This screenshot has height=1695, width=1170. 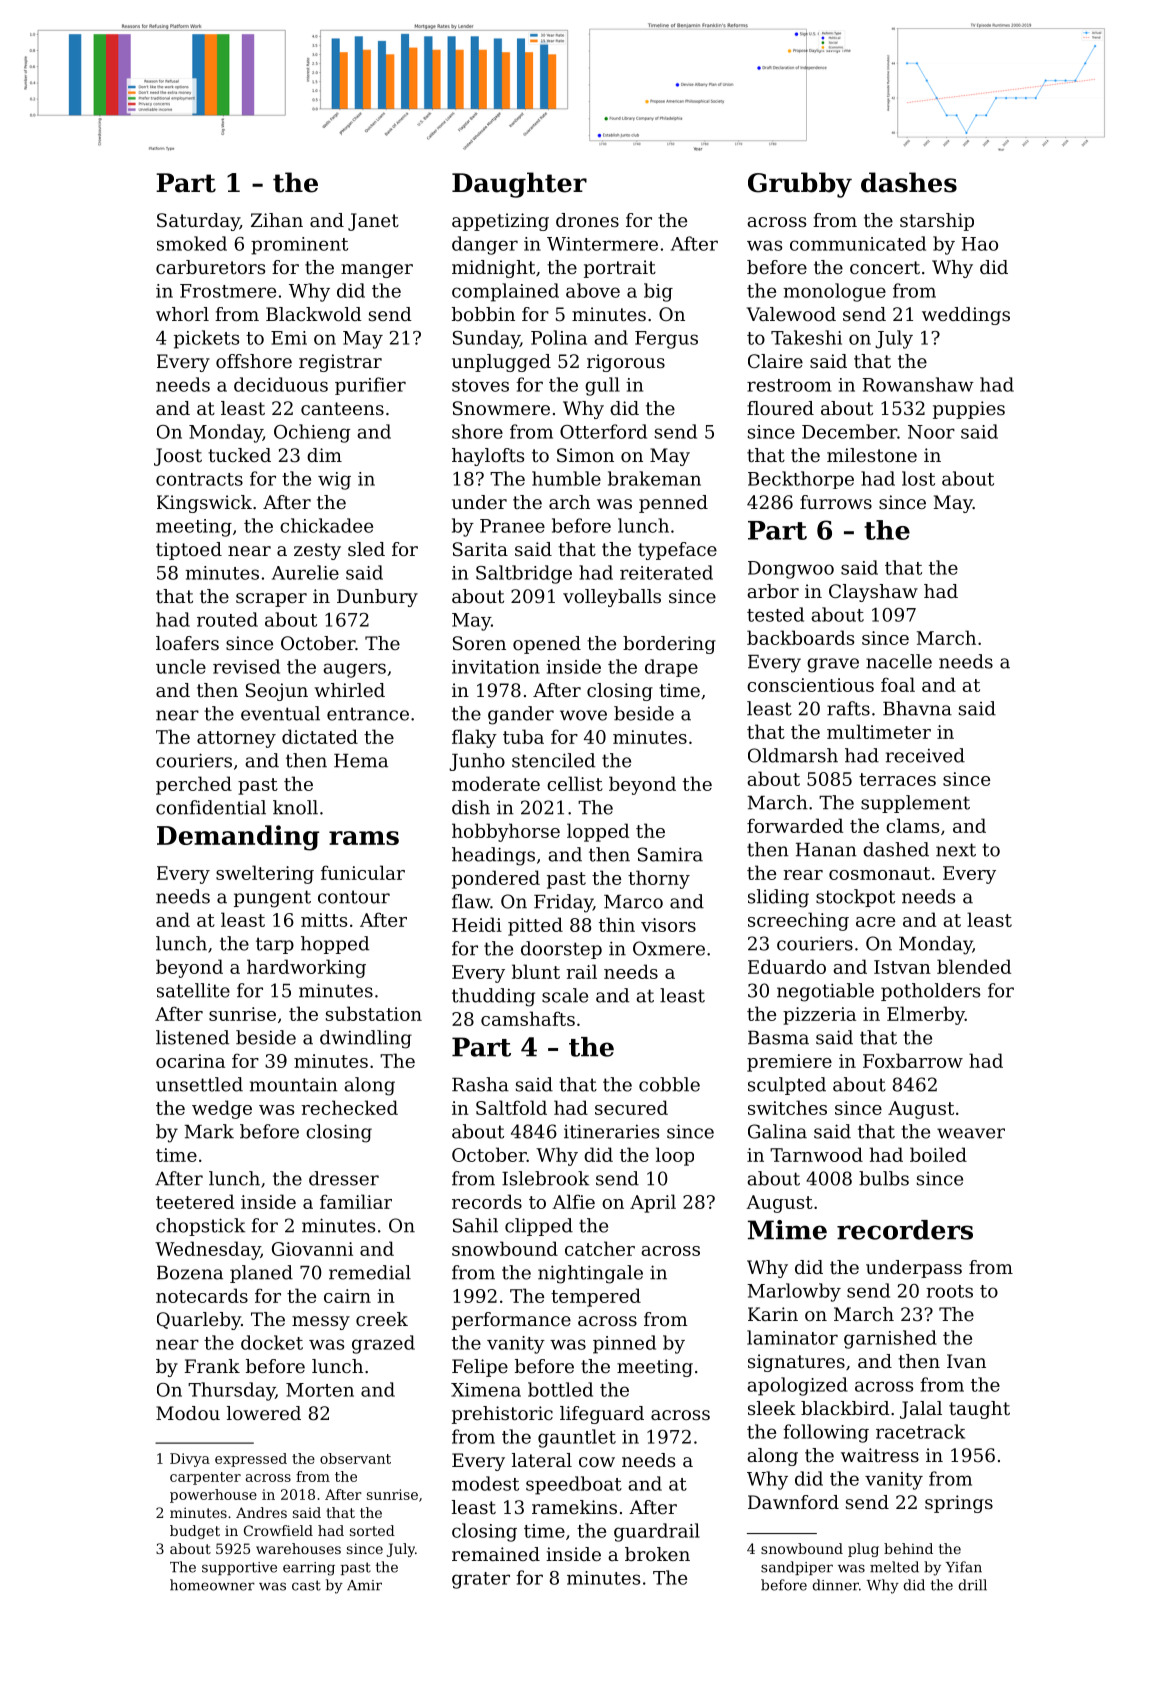 I want to click on dashes, so click(x=909, y=182).
